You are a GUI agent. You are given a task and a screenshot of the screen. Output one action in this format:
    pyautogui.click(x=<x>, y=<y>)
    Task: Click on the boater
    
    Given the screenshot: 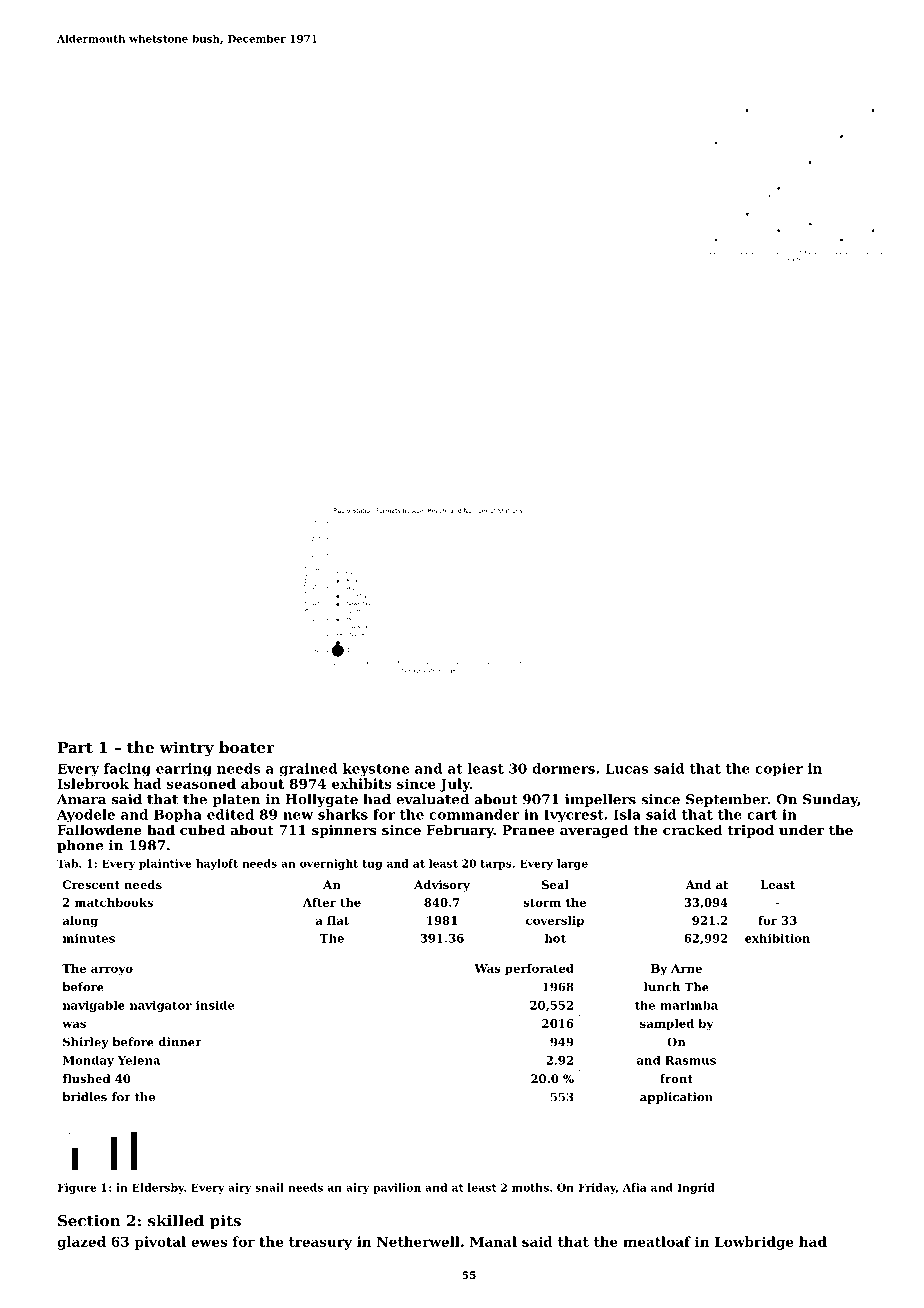 What is the action you would take?
    pyautogui.click(x=247, y=747)
